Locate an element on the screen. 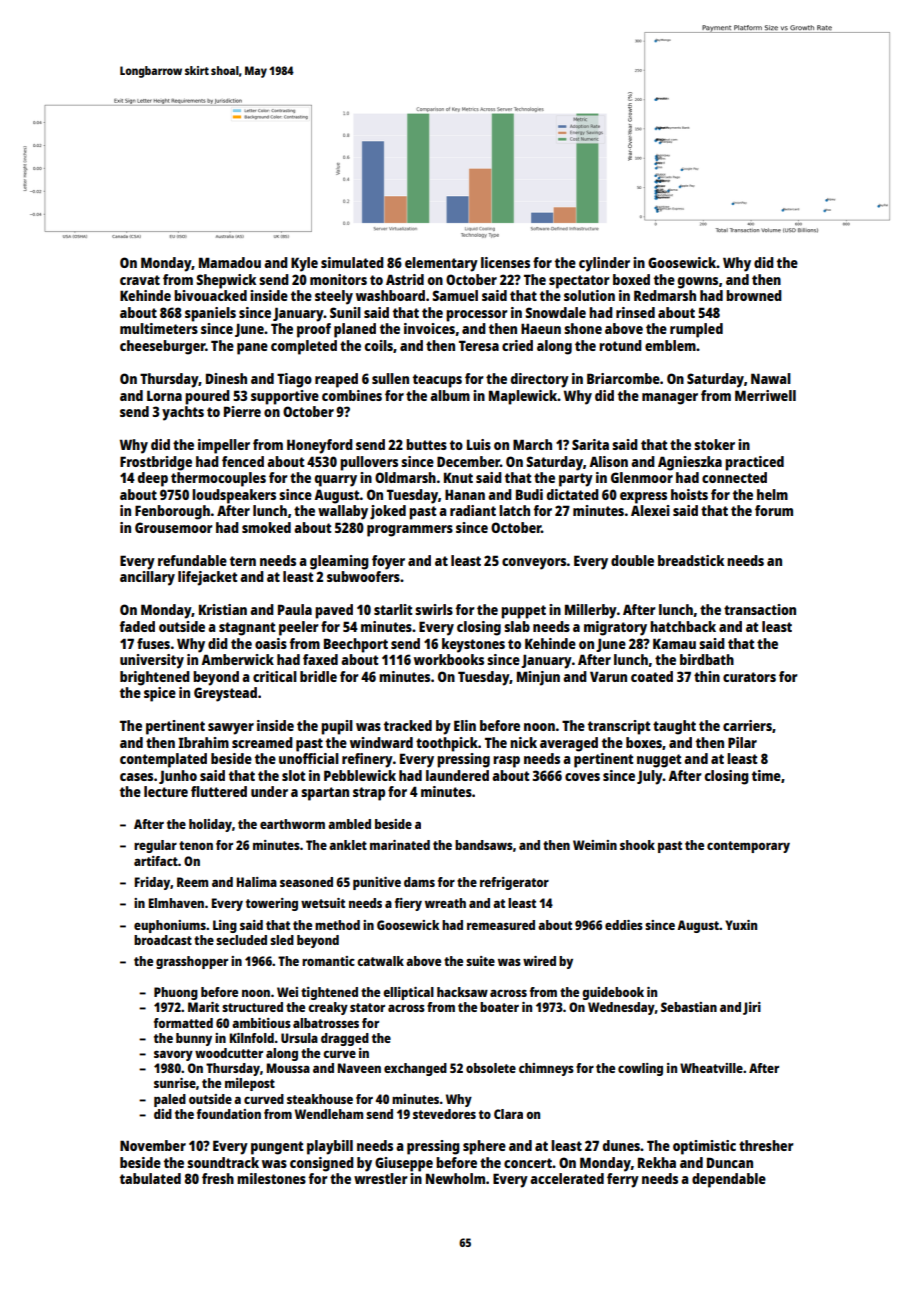 The height and width of the screenshot is (1305, 919). Samuel is located at coordinates (455, 295).
